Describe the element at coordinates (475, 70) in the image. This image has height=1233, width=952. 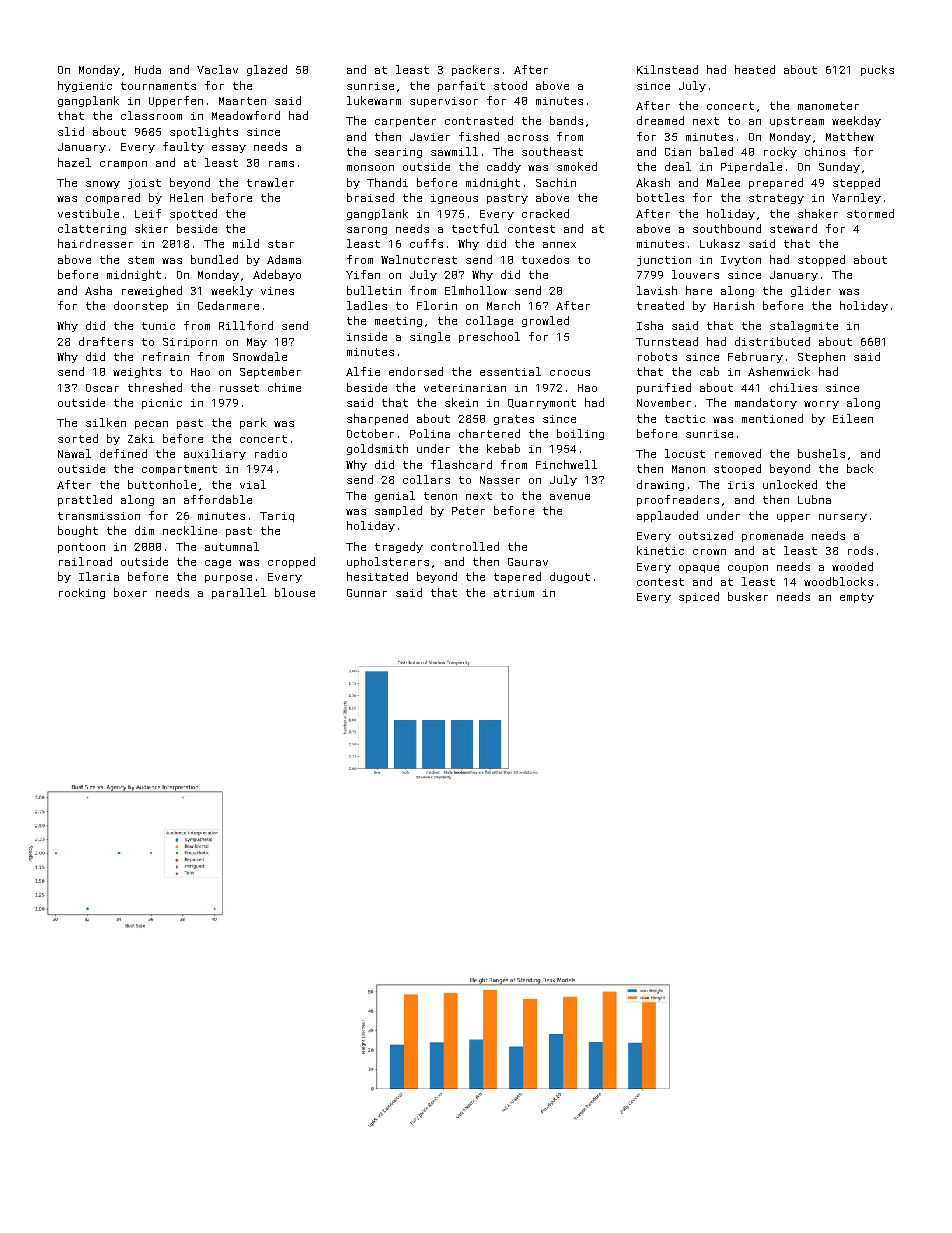
I see `packers` at that location.
